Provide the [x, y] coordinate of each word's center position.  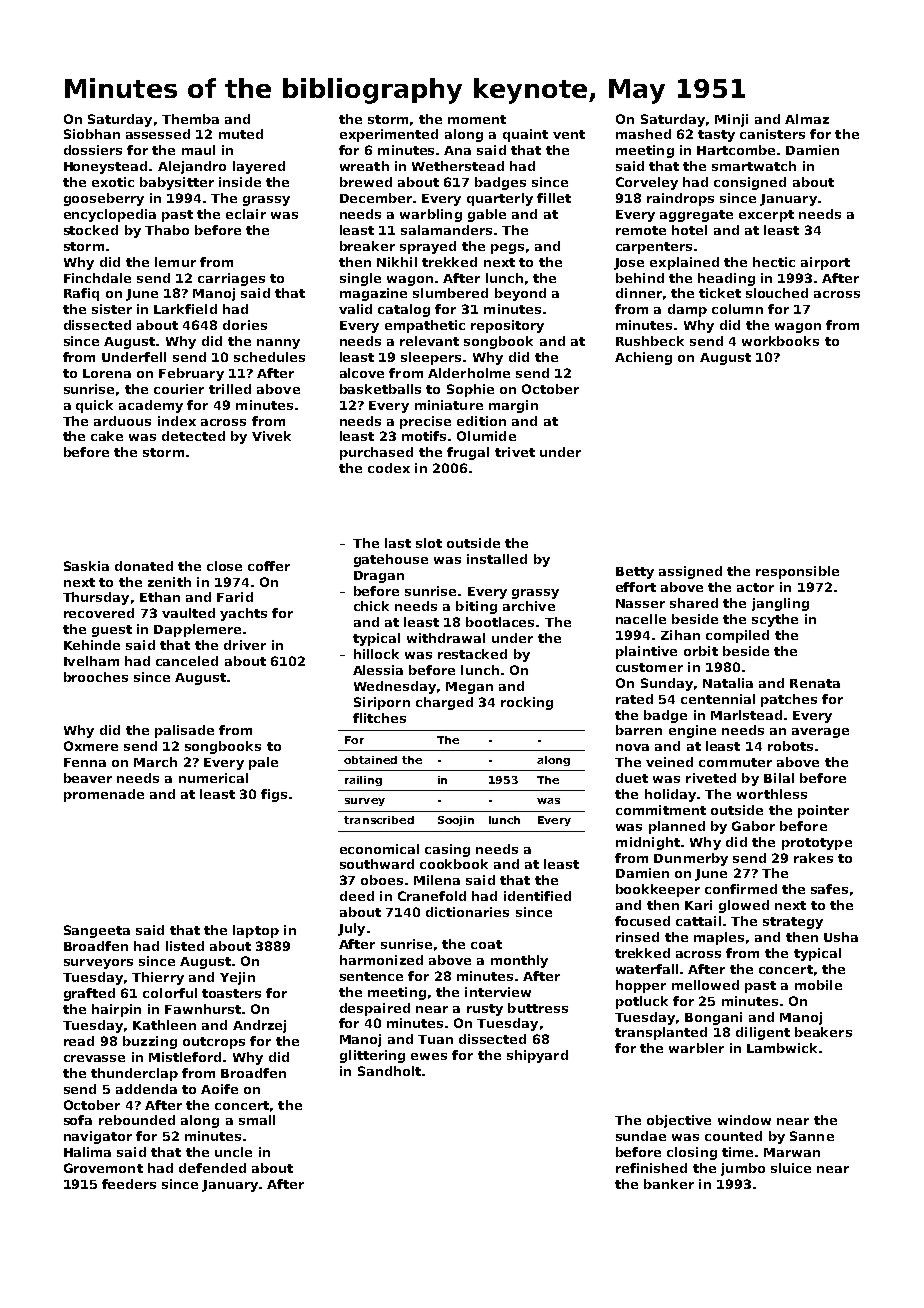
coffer [269, 566]
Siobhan [92, 134]
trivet [515, 452]
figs [274, 795]
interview [498, 992]
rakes [813, 858]
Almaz [807, 119]
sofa [78, 1120]
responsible [797, 572]
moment [477, 119]
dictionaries [467, 912]
